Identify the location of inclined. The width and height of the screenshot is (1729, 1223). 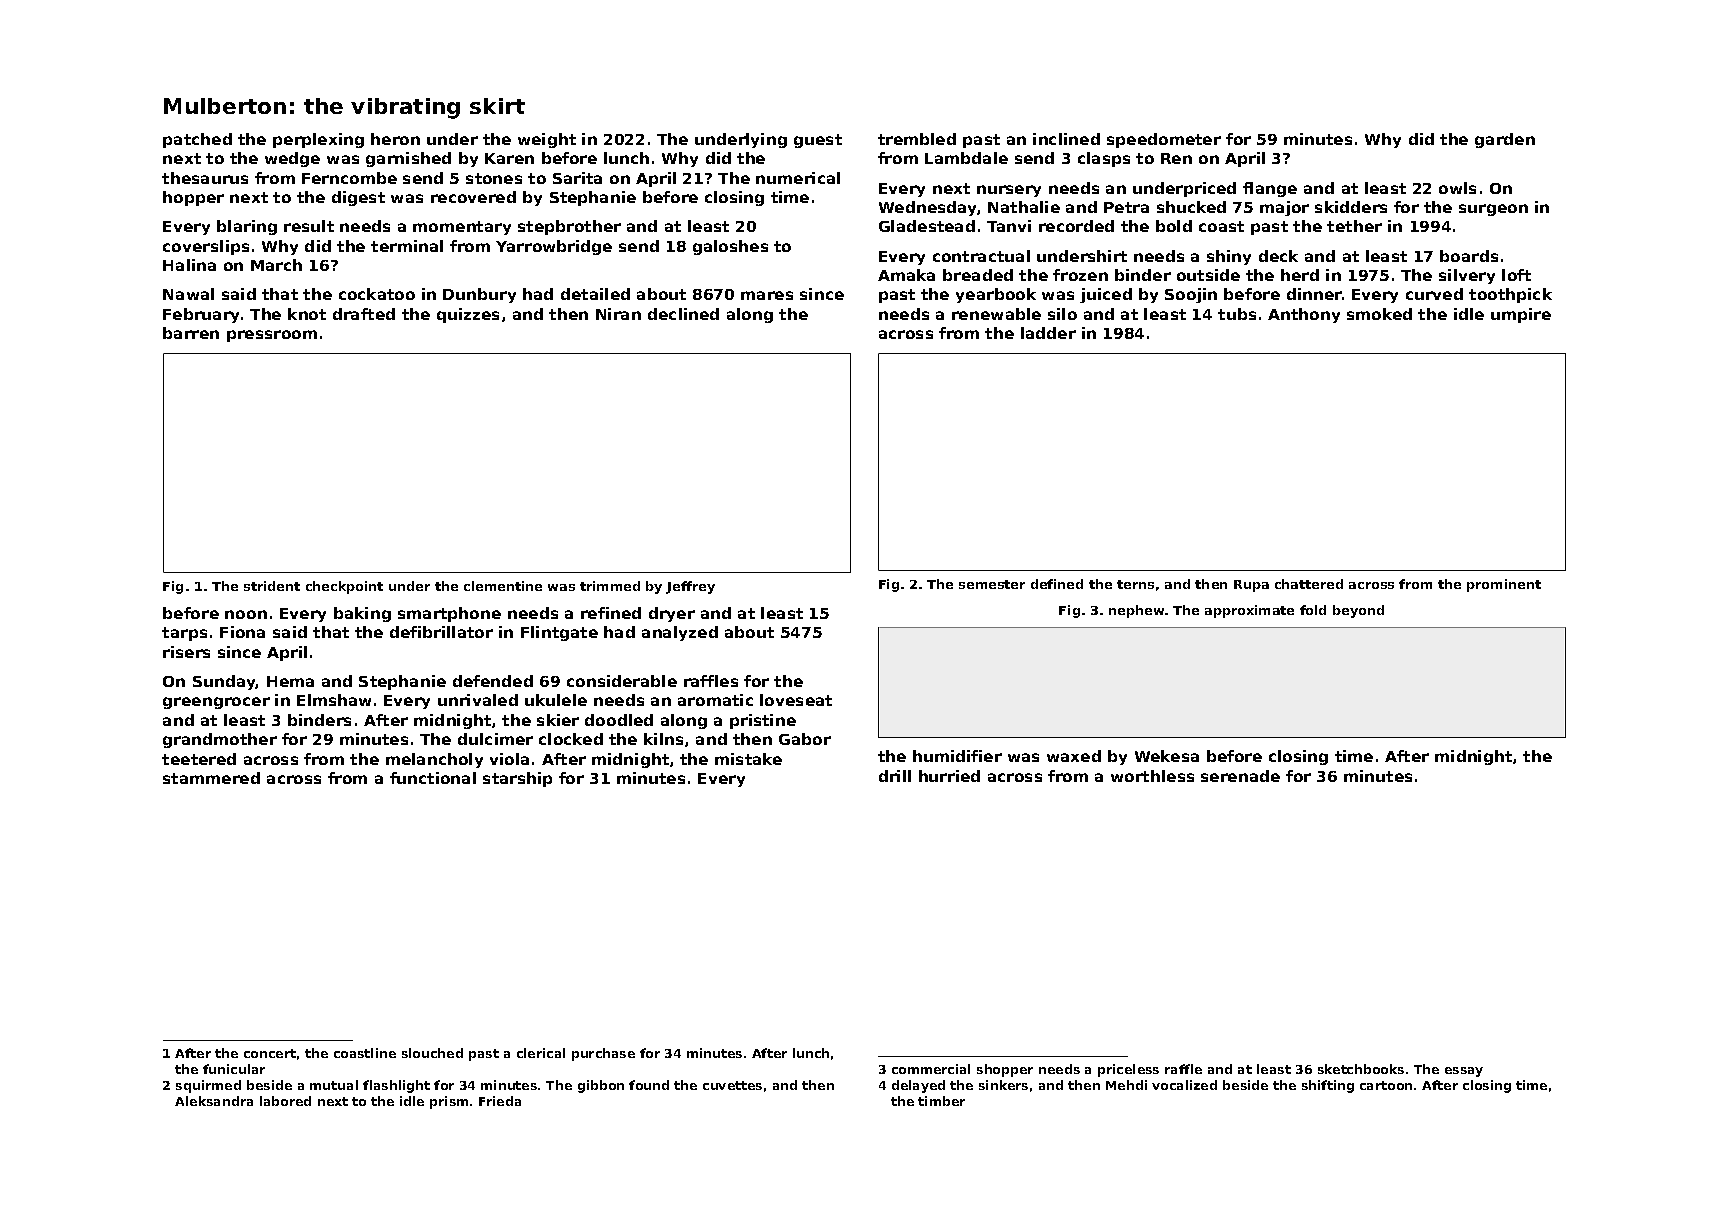
(1066, 139).
